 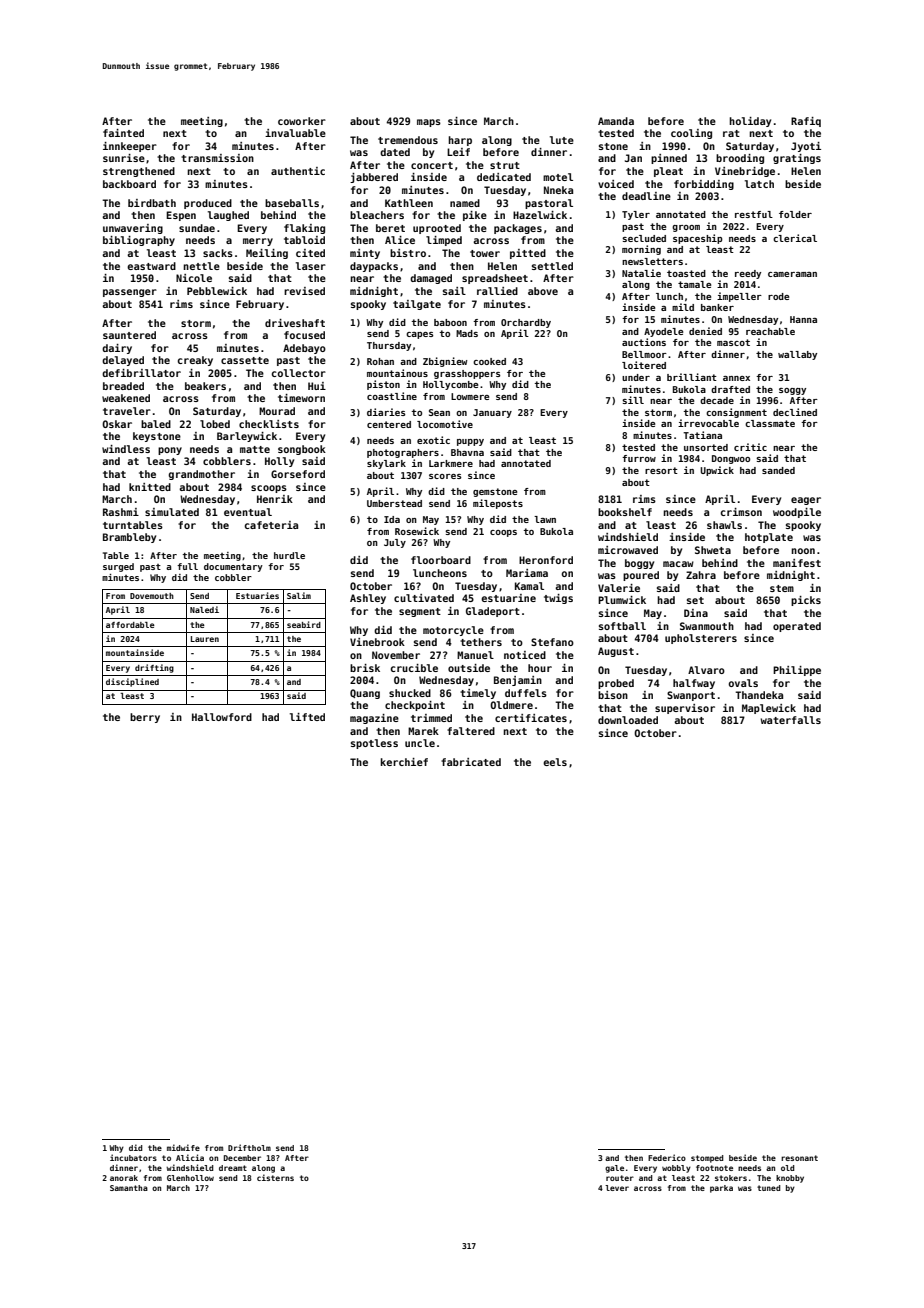 I want to click on downloaded, so click(x=628, y=720).
